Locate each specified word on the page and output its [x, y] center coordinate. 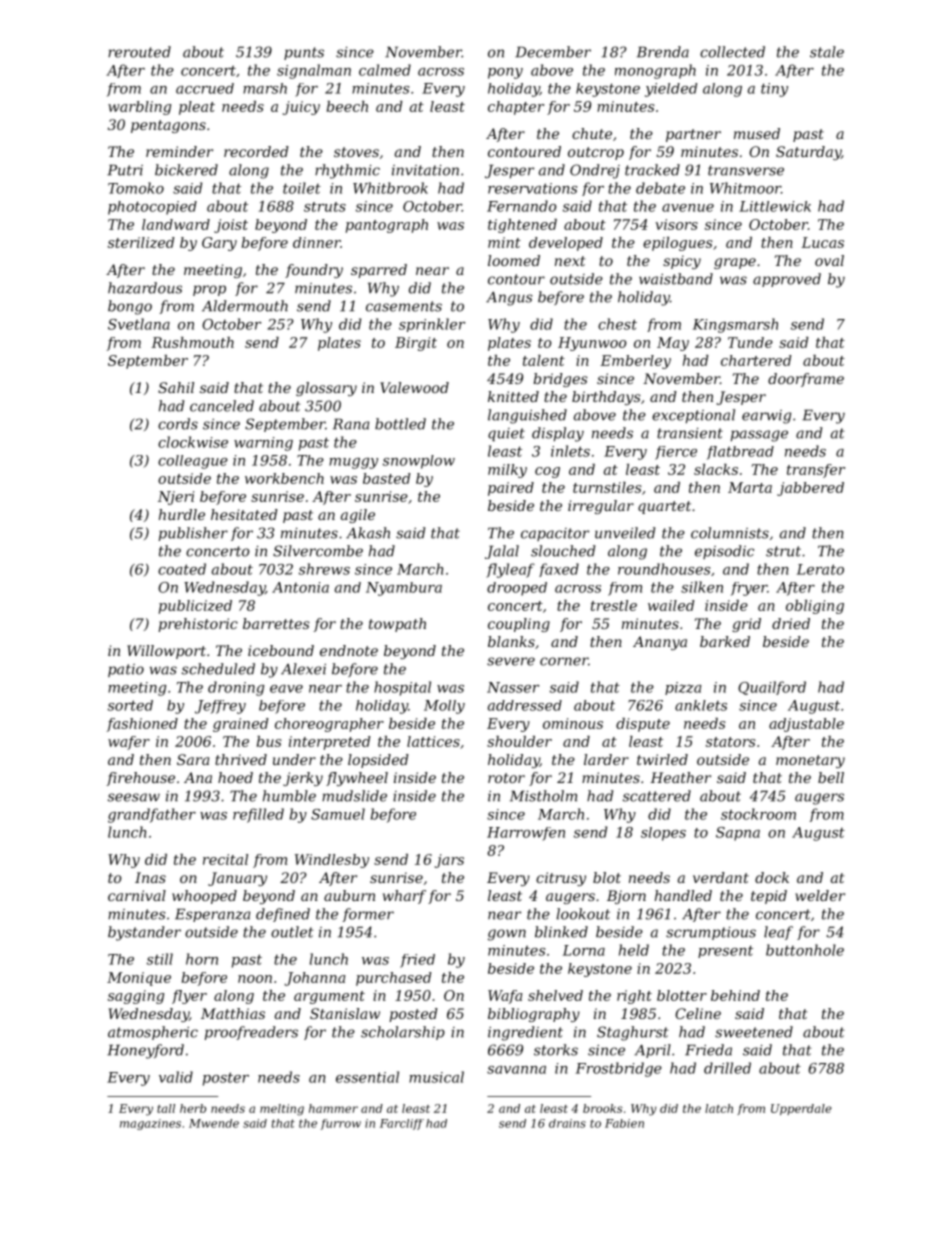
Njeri [176, 498]
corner [564, 661]
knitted [513, 396]
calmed [385, 70]
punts [304, 53]
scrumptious [711, 933]
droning [236, 688]
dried [791, 623]
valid [176, 1077]
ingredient [525, 1033]
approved [787, 280]
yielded [671, 90]
